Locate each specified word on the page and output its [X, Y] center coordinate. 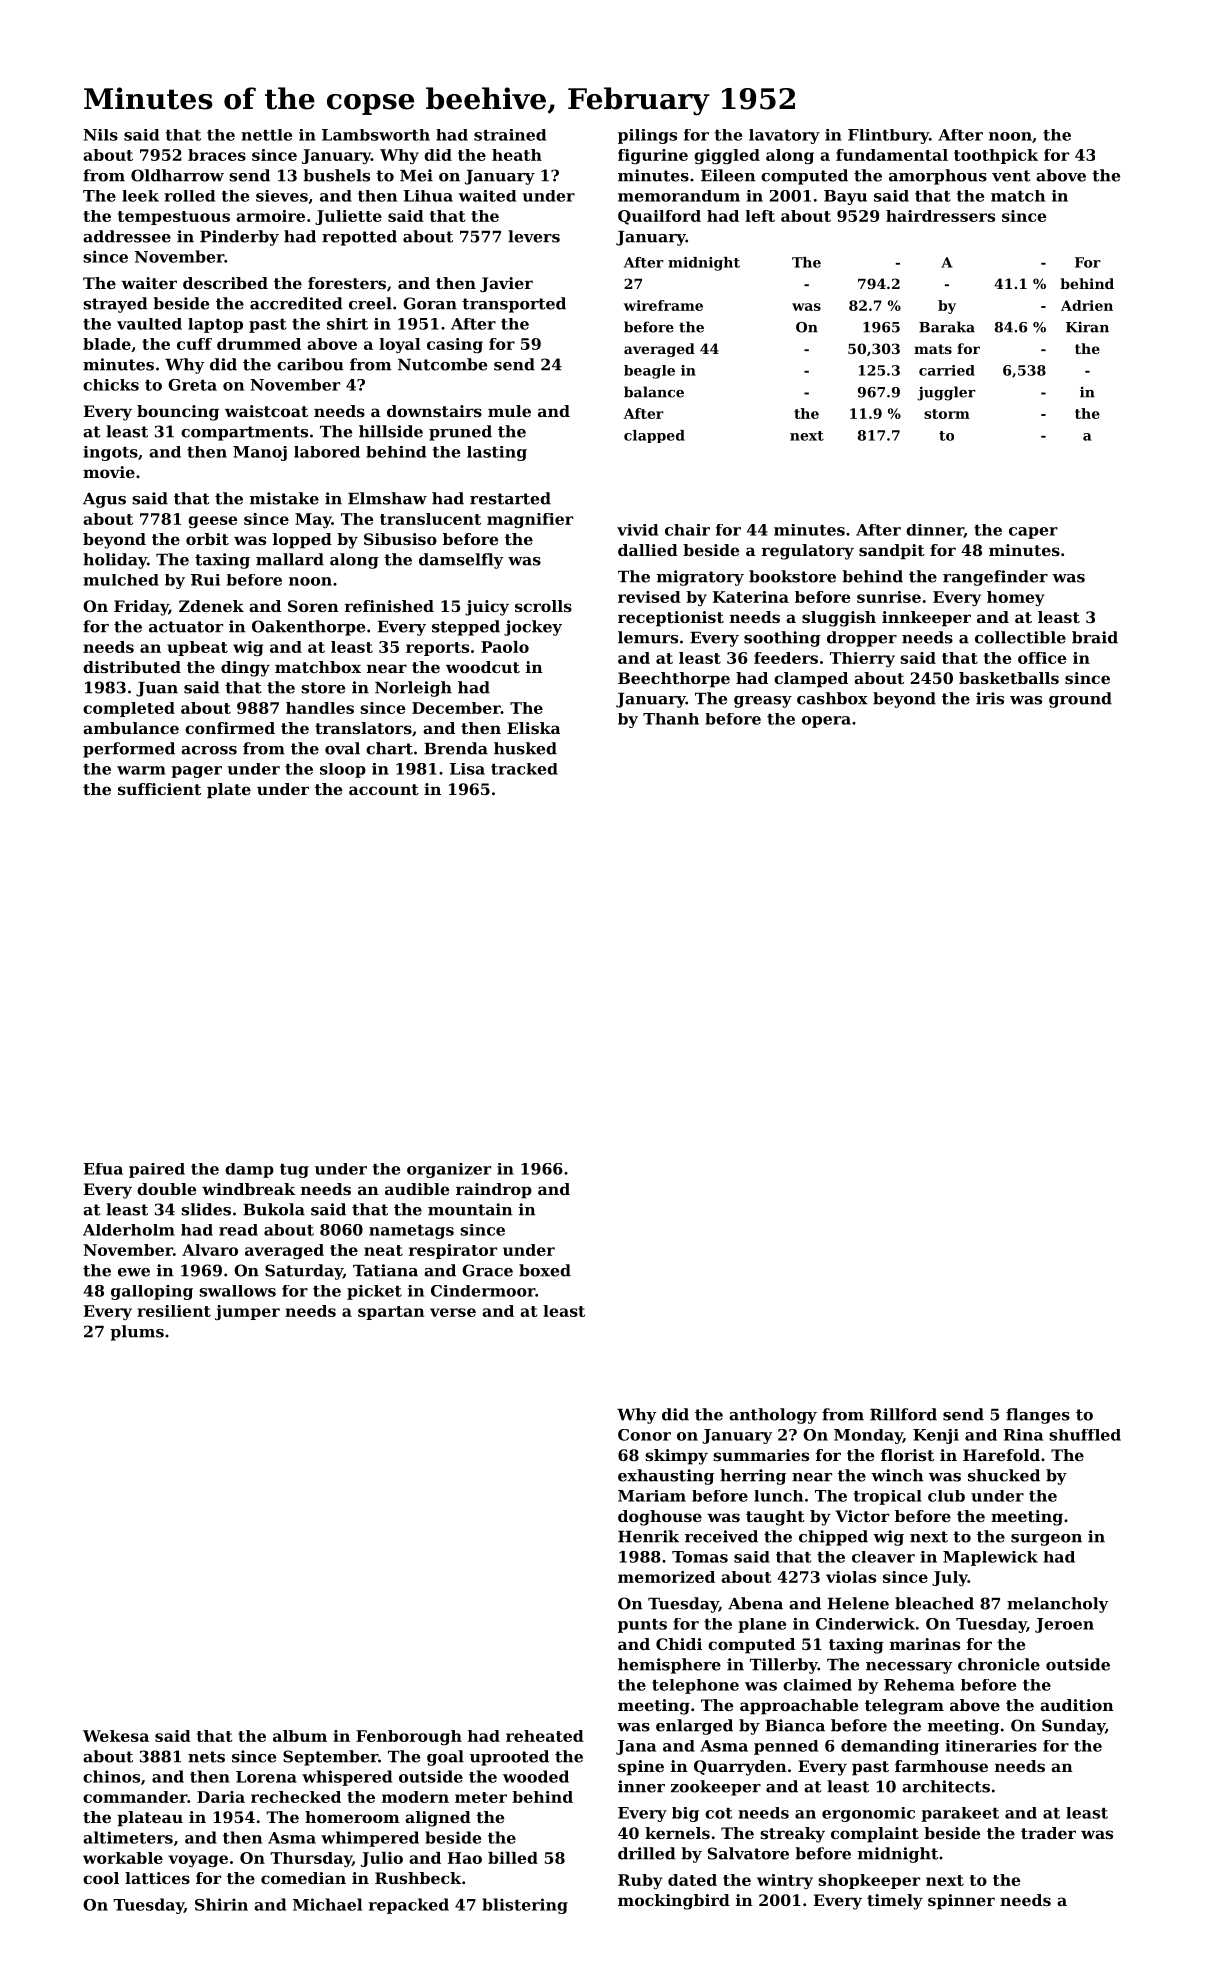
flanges [1038, 1416]
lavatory [784, 136]
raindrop [494, 1191]
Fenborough [409, 1737]
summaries [761, 1455]
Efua [103, 1169]
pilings [647, 136]
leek [140, 196]
